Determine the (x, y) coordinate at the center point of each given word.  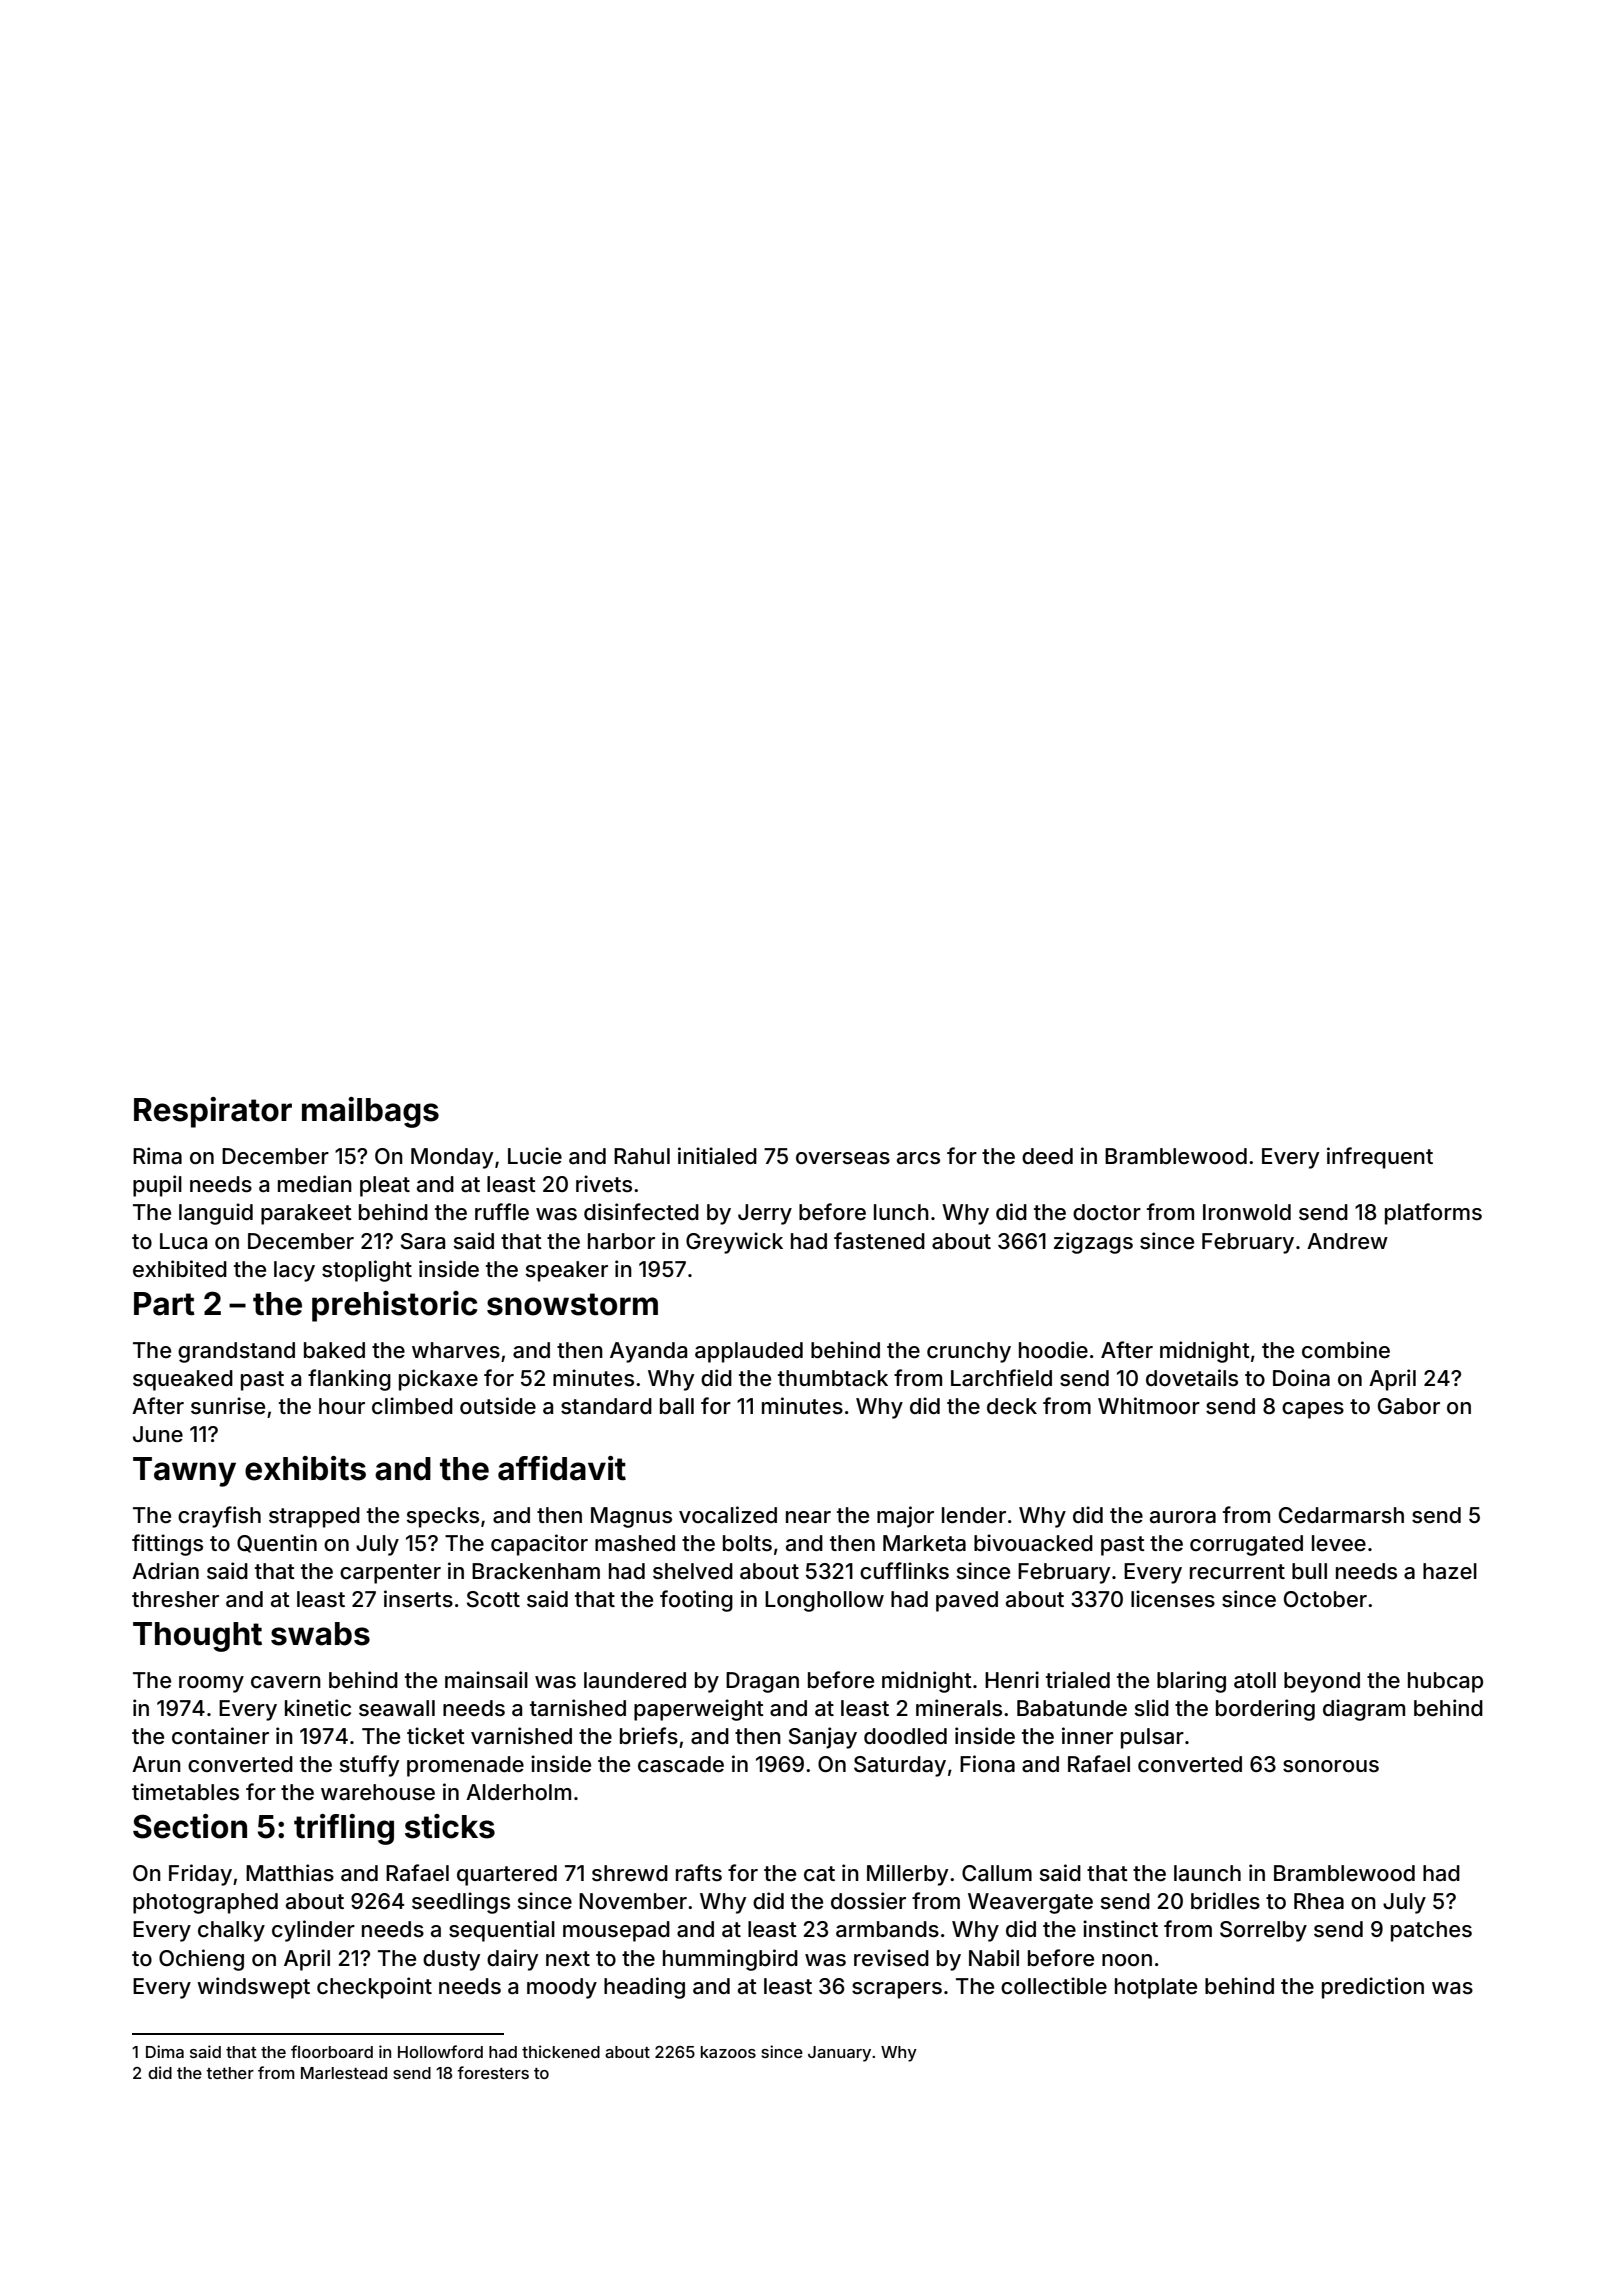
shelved (693, 1571)
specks (443, 1517)
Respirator (213, 1112)
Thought (197, 1637)
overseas (843, 1158)
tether (230, 2073)
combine (1346, 1350)
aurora (1183, 1517)
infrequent (1380, 1158)
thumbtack (833, 1378)
